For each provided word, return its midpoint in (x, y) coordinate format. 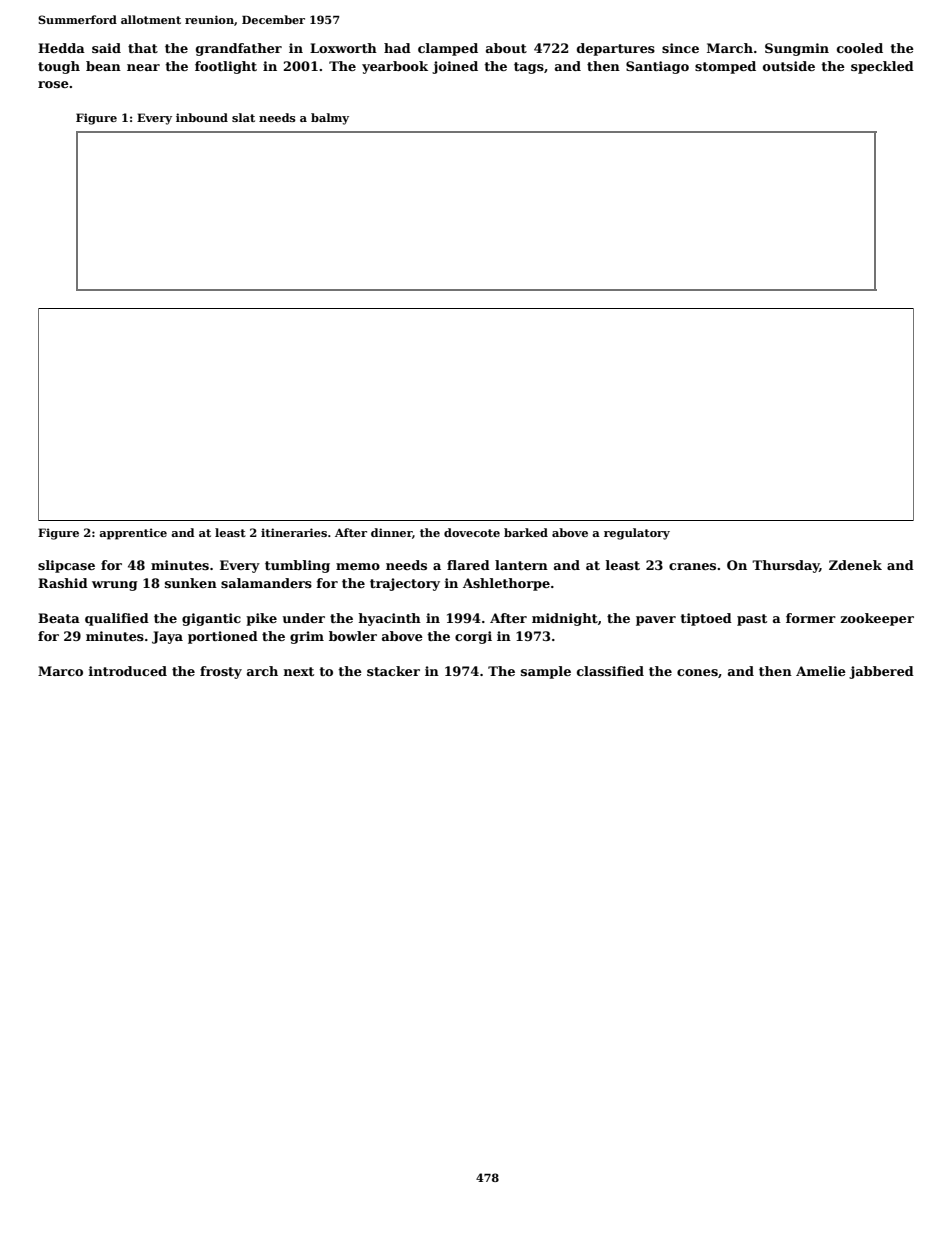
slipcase (66, 566)
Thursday (786, 566)
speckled (882, 67)
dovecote (472, 532)
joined (455, 67)
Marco (60, 671)
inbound (202, 117)
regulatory (637, 534)
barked (526, 532)
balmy (330, 119)
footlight (226, 67)
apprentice (133, 534)
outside (789, 66)
